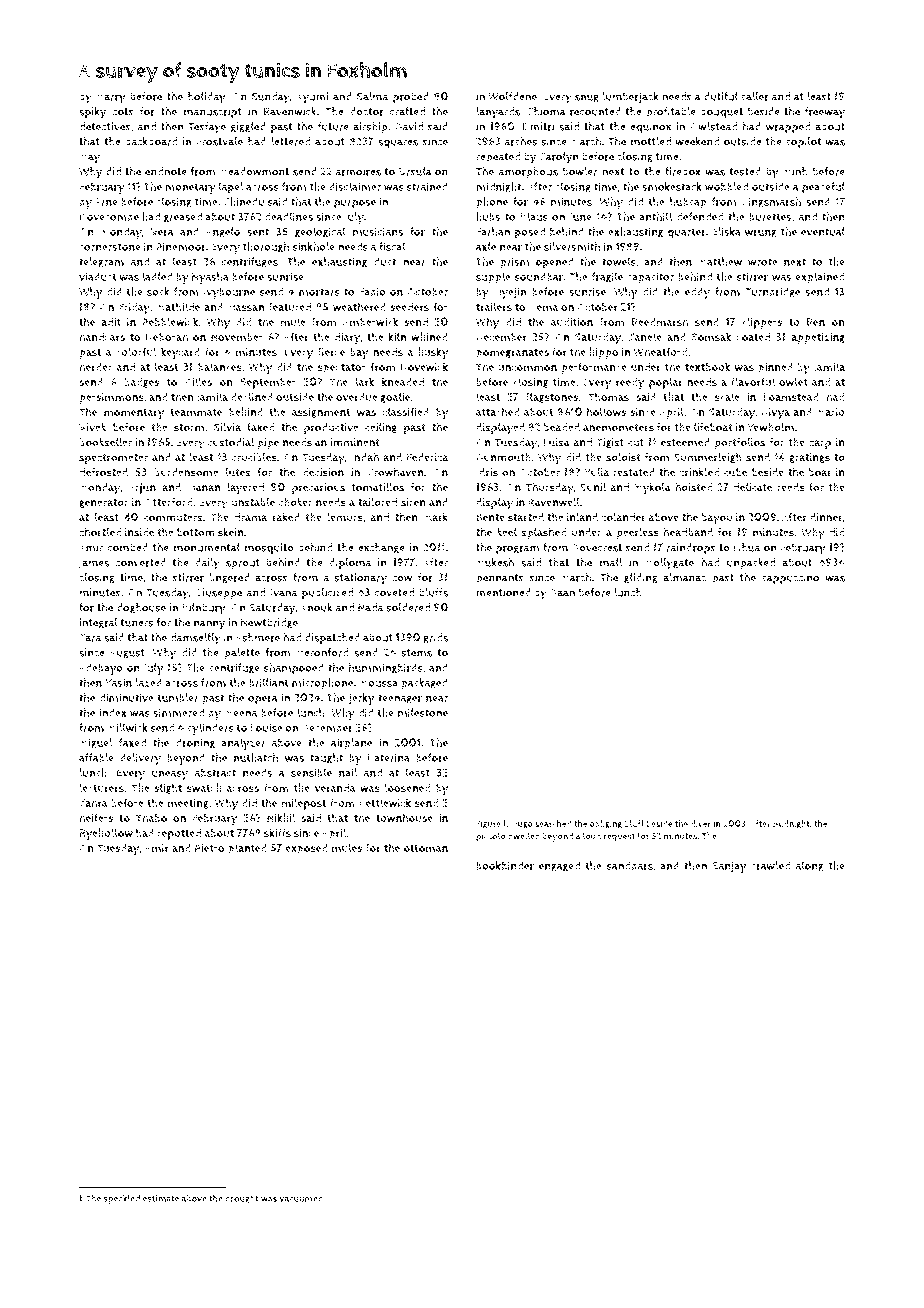  Describe the element at coordinates (207, 98) in the screenshot. I see `holiday` at that location.
